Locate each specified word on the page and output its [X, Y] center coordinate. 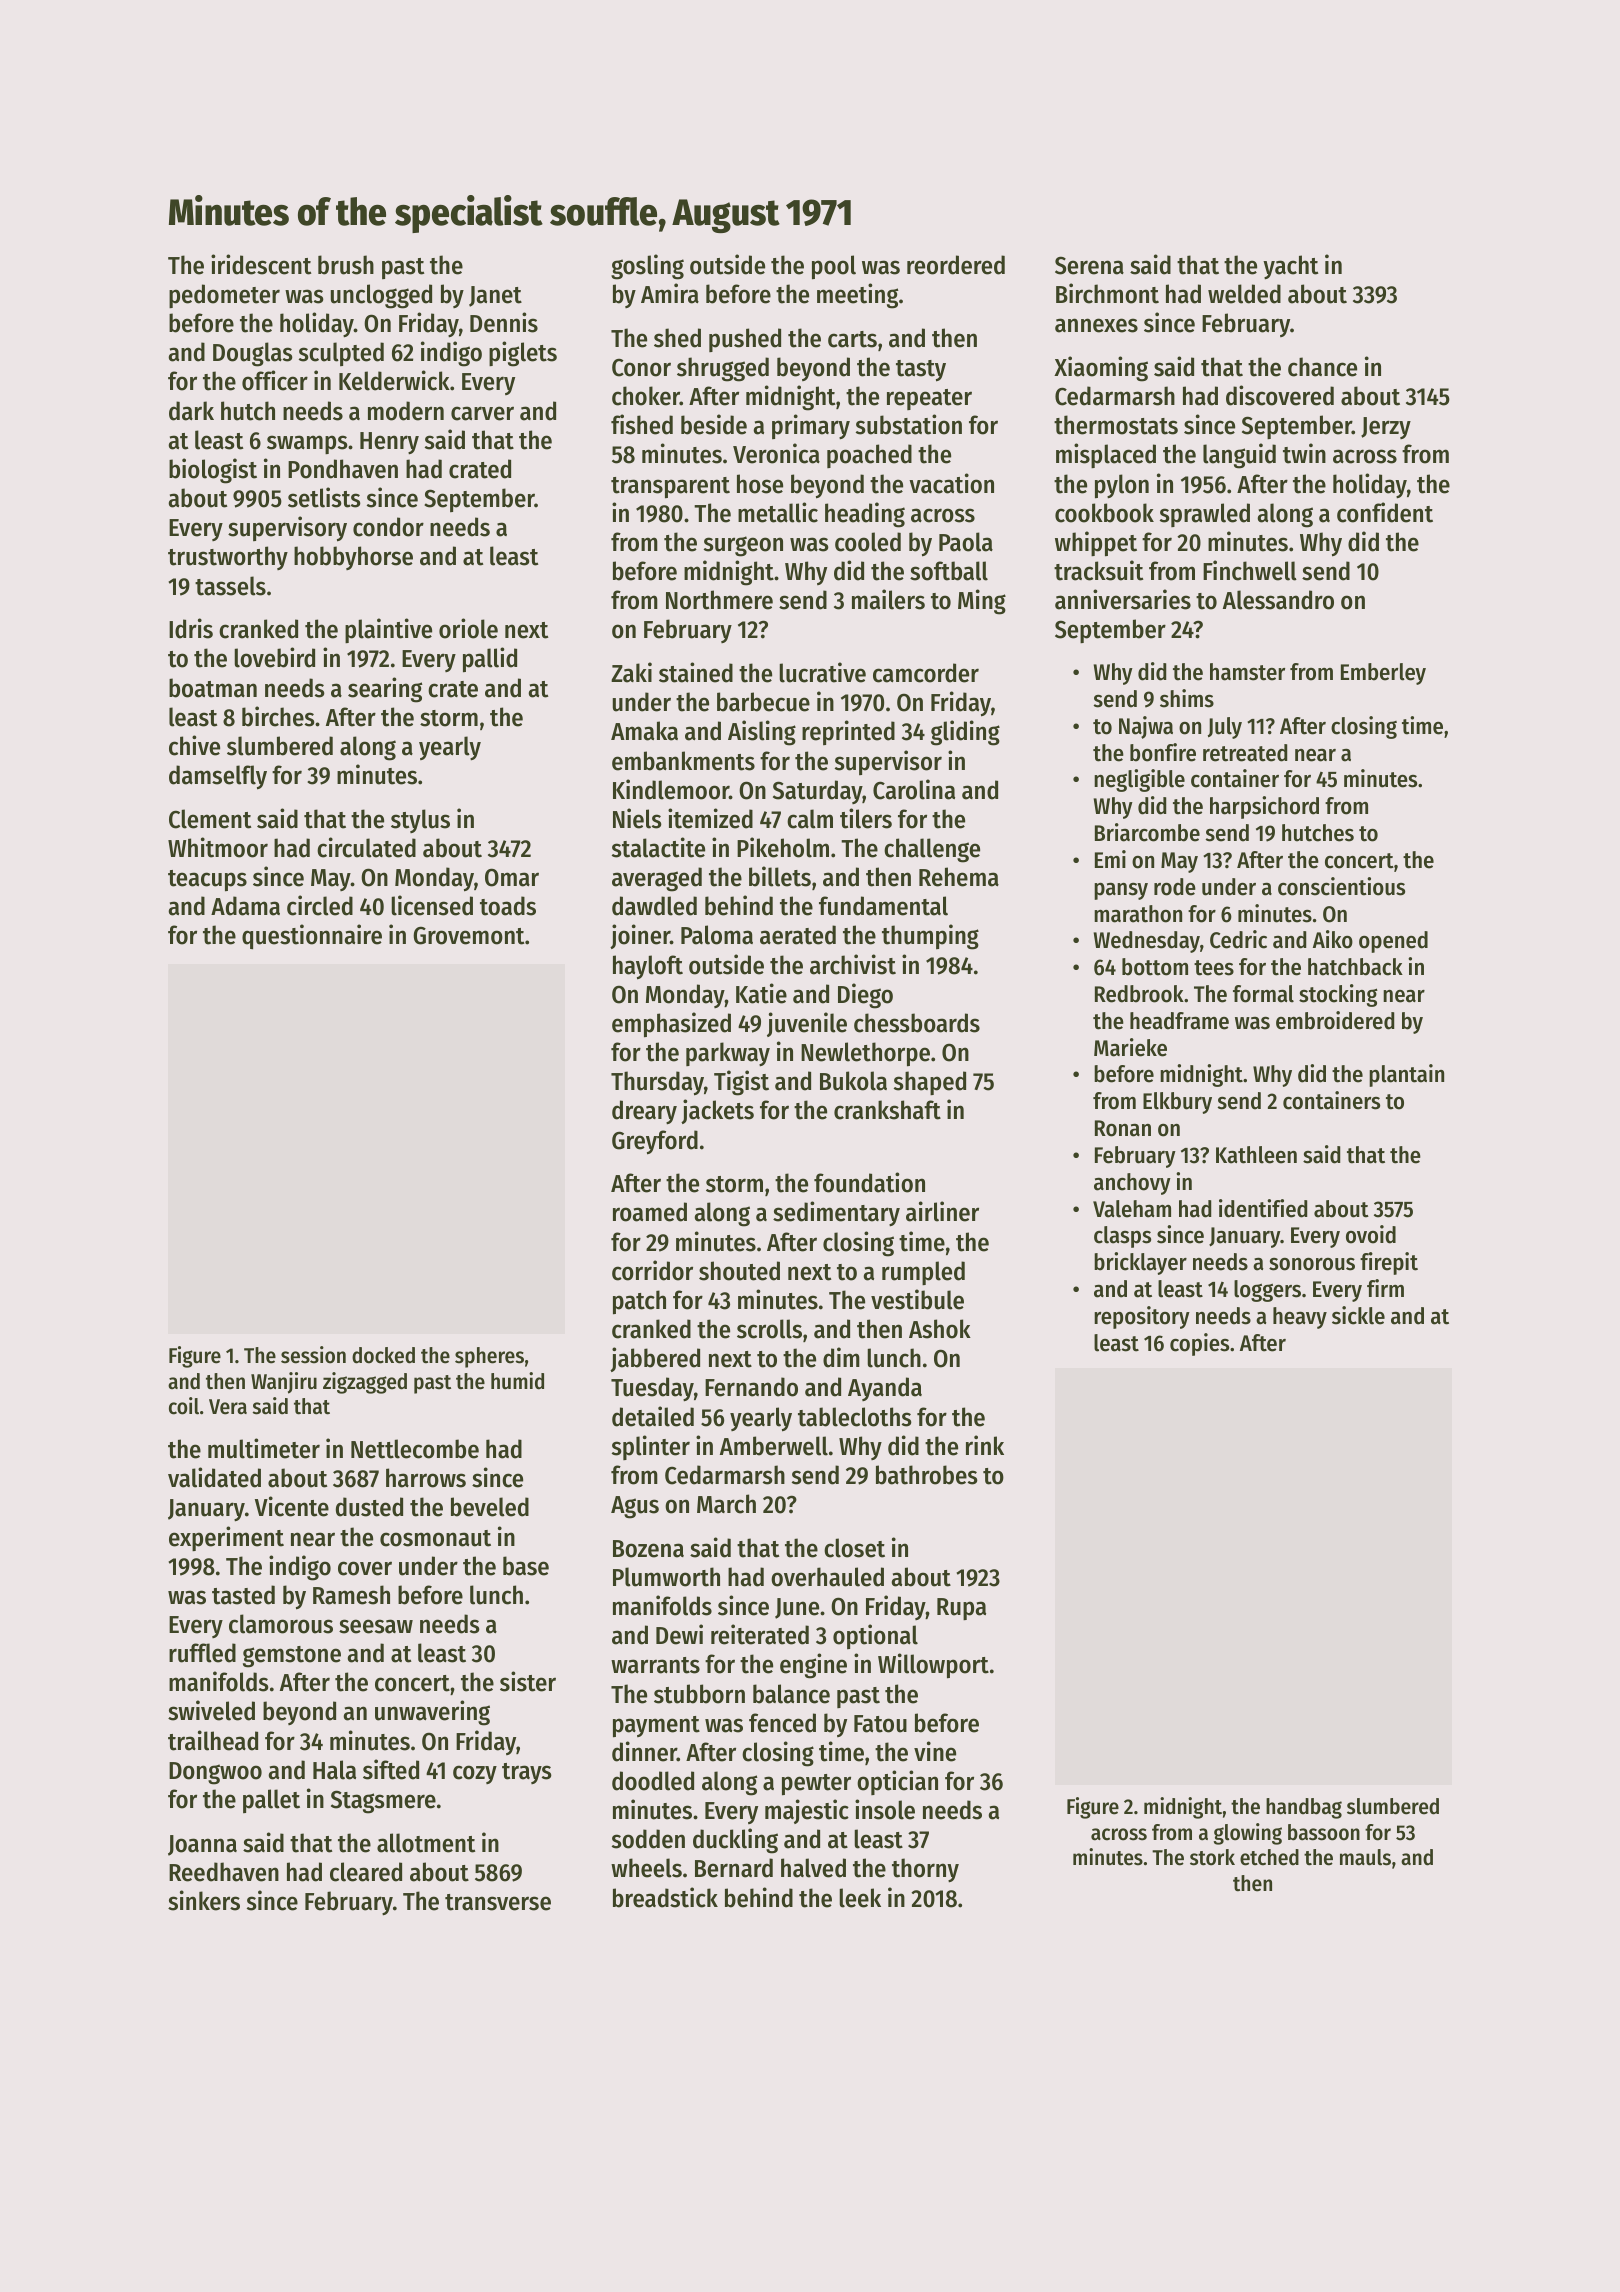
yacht [1290, 267]
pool [834, 267]
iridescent [261, 264]
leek [860, 1898]
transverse [498, 1902]
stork [1212, 1857]
